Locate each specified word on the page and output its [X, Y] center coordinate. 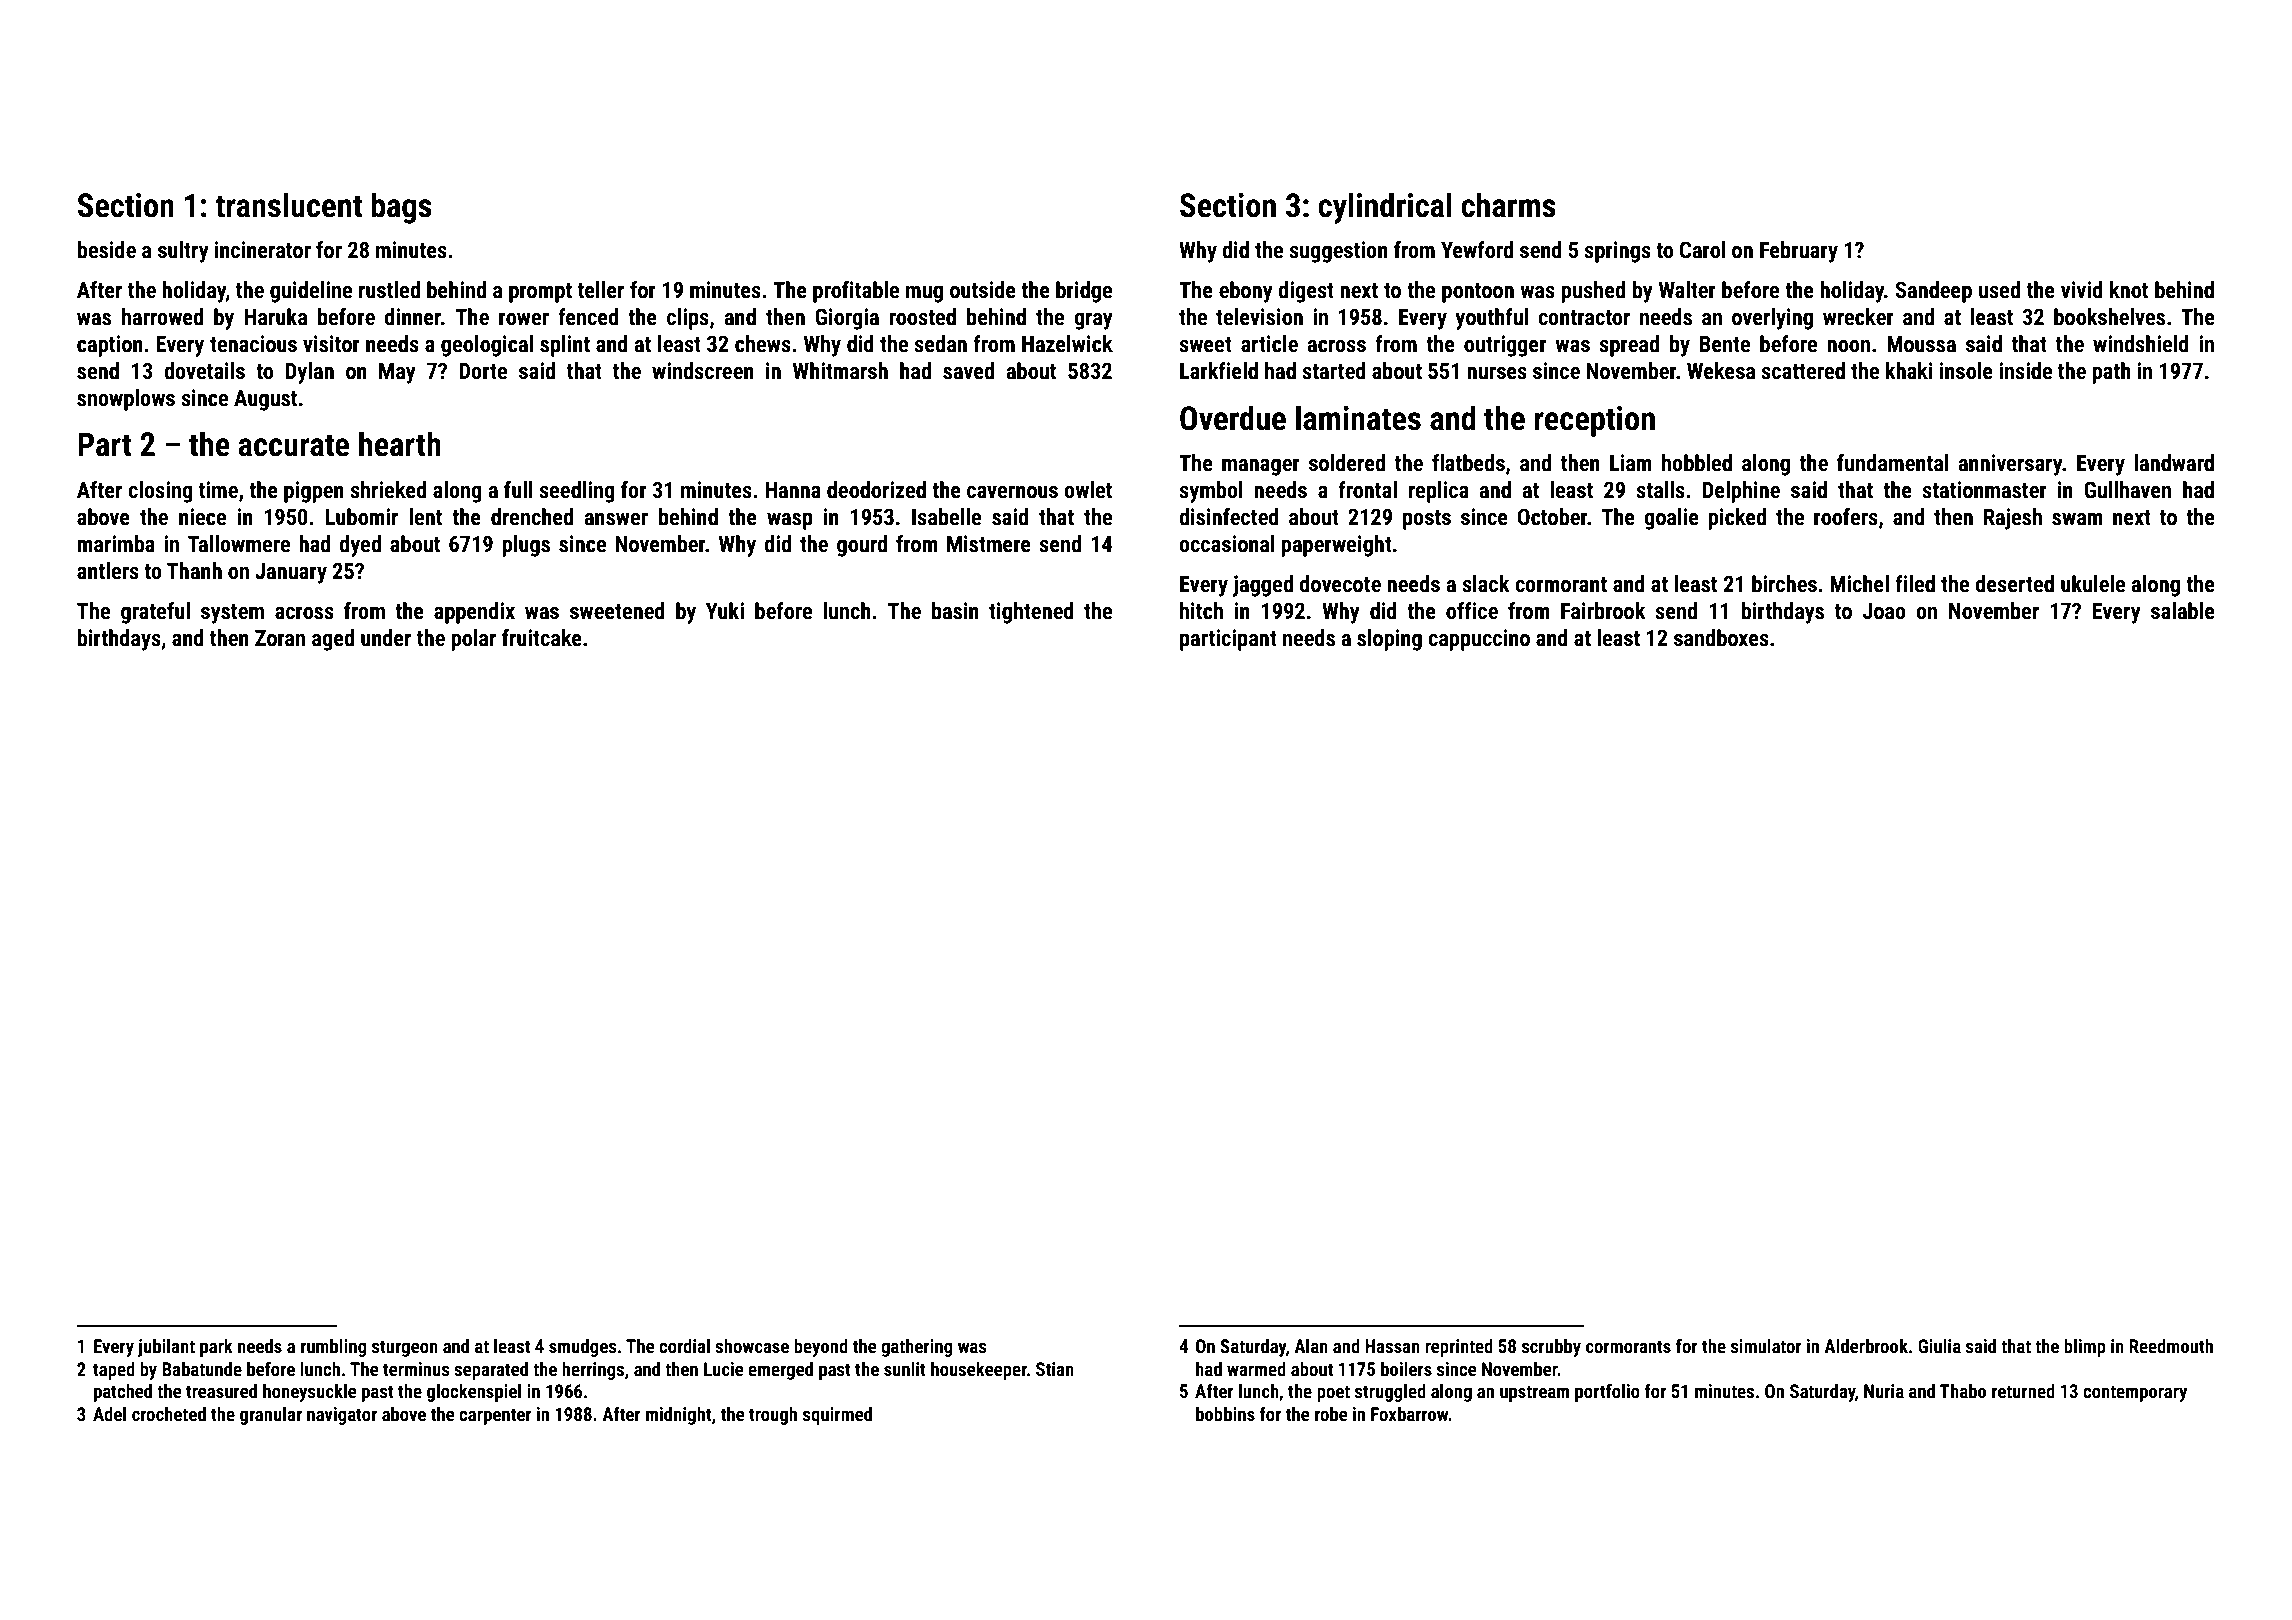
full [518, 490]
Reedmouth [2171, 1346]
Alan [1311, 1346]
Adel [109, 1414]
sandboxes [1721, 638]
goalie [1671, 519]
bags [401, 208]
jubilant [166, 1348]
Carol [1702, 250]
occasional [1227, 544]
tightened [1031, 613]
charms [1508, 205]
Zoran [280, 638]
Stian [1055, 1369]
